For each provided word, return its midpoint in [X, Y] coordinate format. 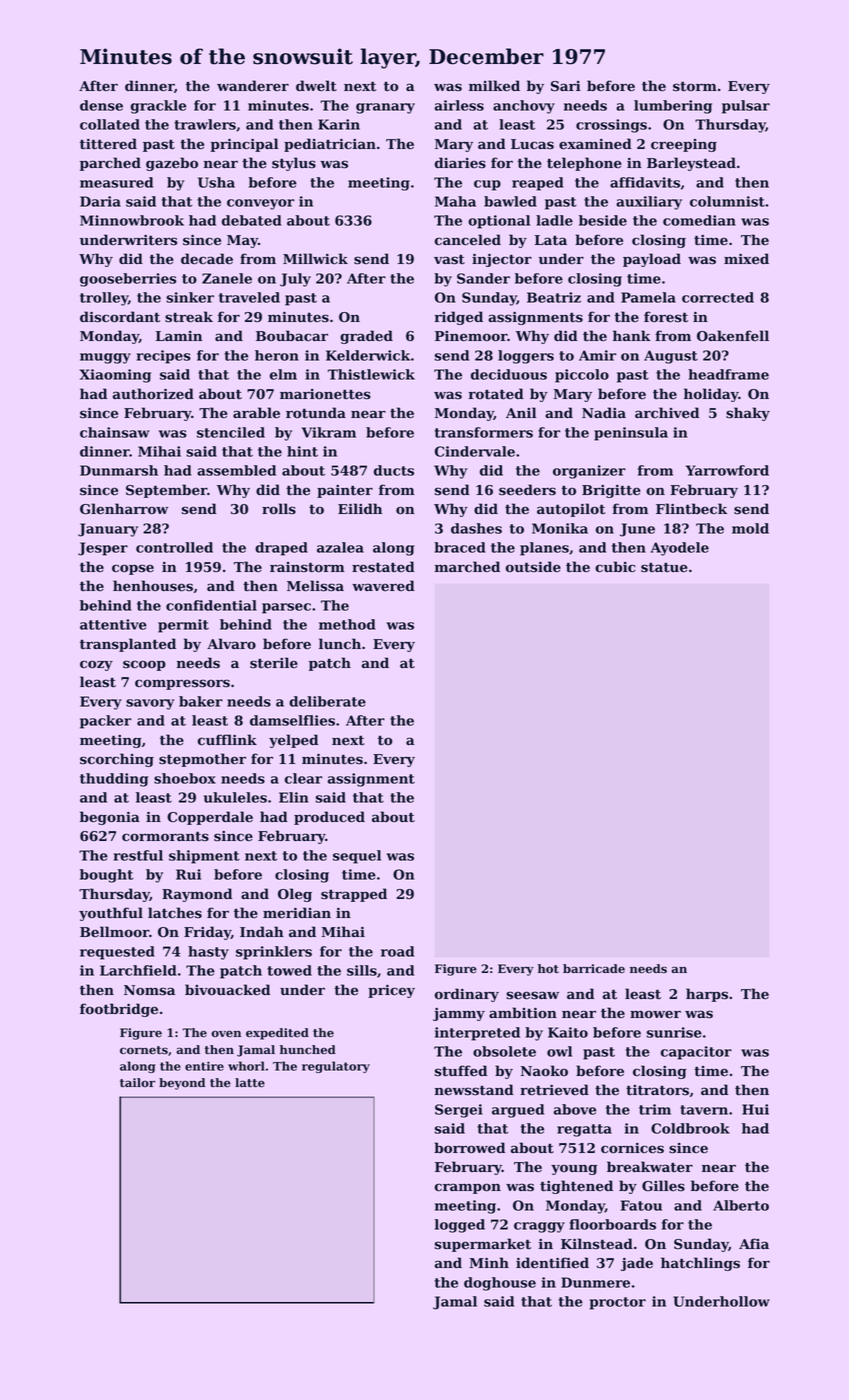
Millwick [315, 259]
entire [204, 1066]
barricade [594, 969]
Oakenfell [733, 336]
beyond [182, 1084]
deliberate [327, 701]
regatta [584, 1130]
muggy [105, 358]
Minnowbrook [132, 220]
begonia [110, 818]
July [295, 280]
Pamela [648, 297]
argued [518, 1111]
